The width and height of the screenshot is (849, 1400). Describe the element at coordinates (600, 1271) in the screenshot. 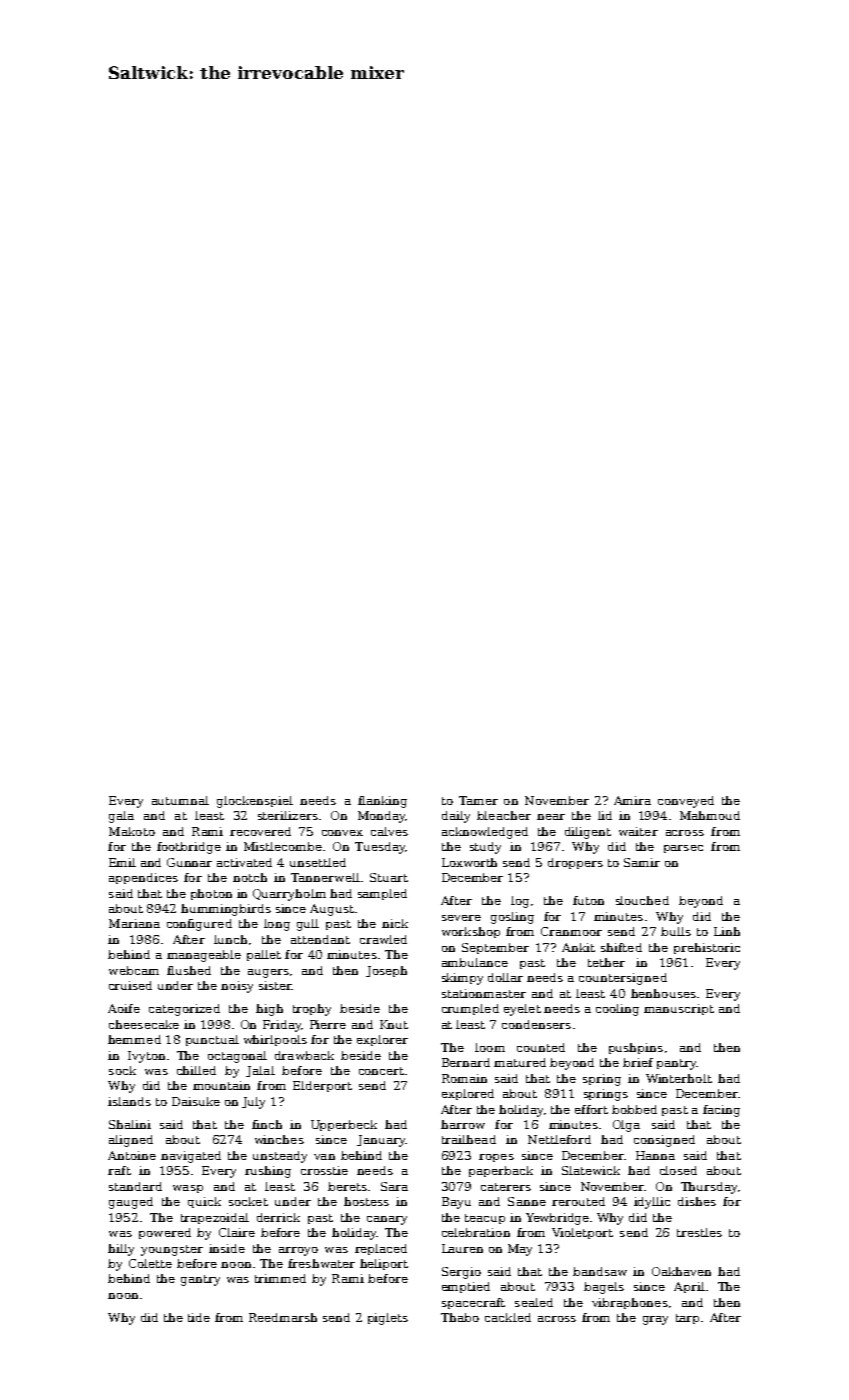

I see `bandsaw` at that location.
